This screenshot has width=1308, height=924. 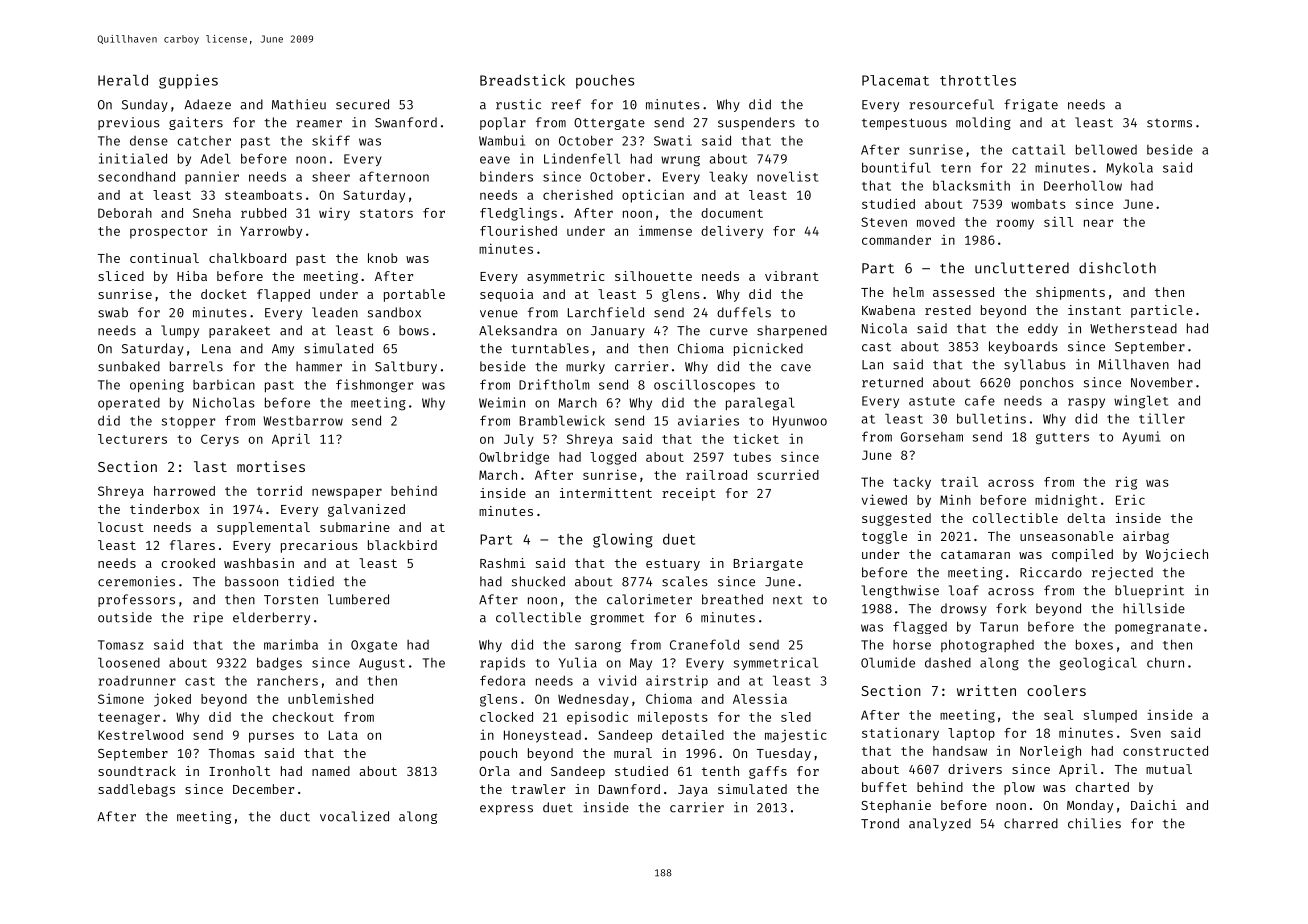 What do you see at coordinates (1094, 823) in the screenshot?
I see `chilies` at bounding box center [1094, 823].
